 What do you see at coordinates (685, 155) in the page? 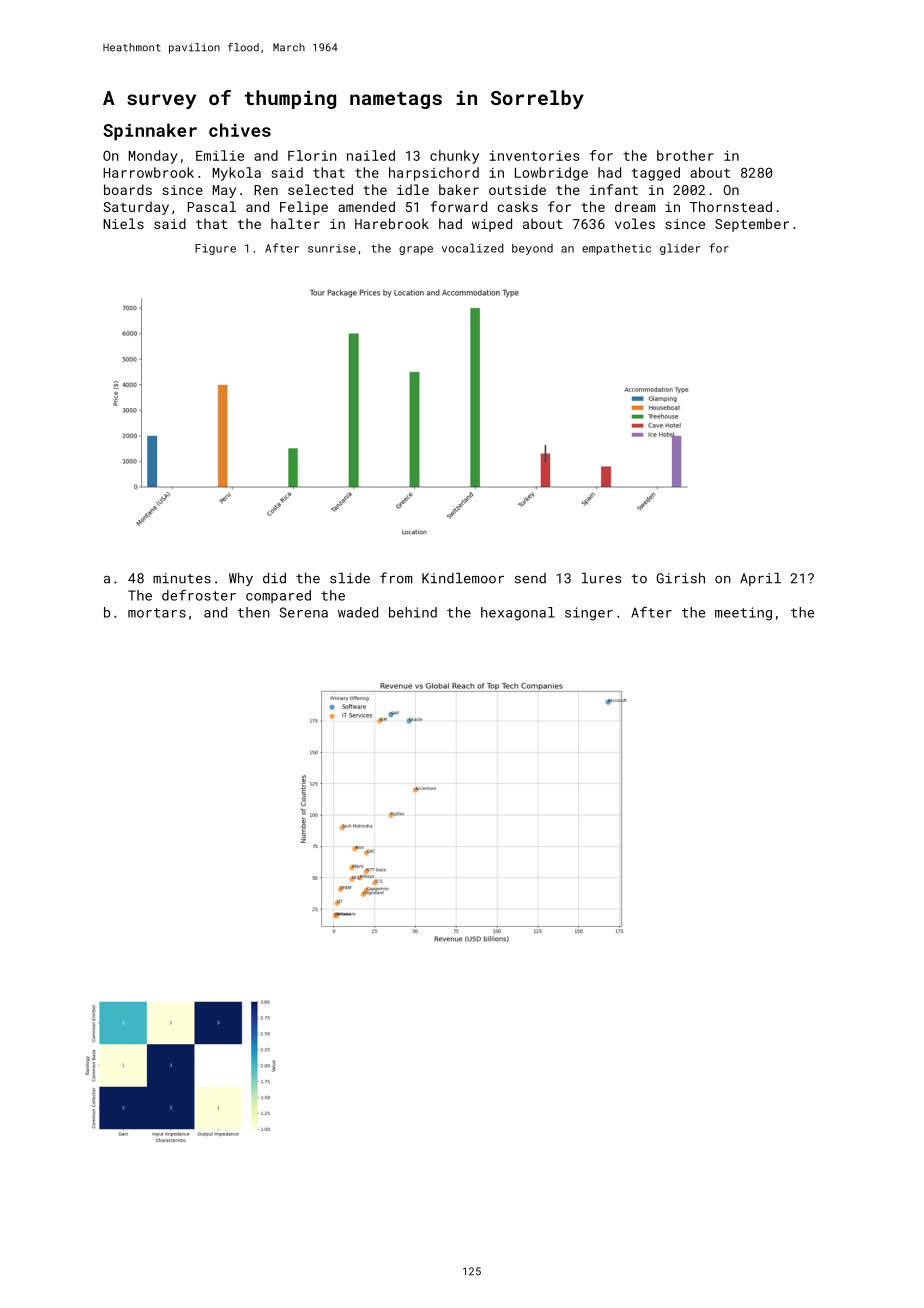
I see `brother` at bounding box center [685, 155].
